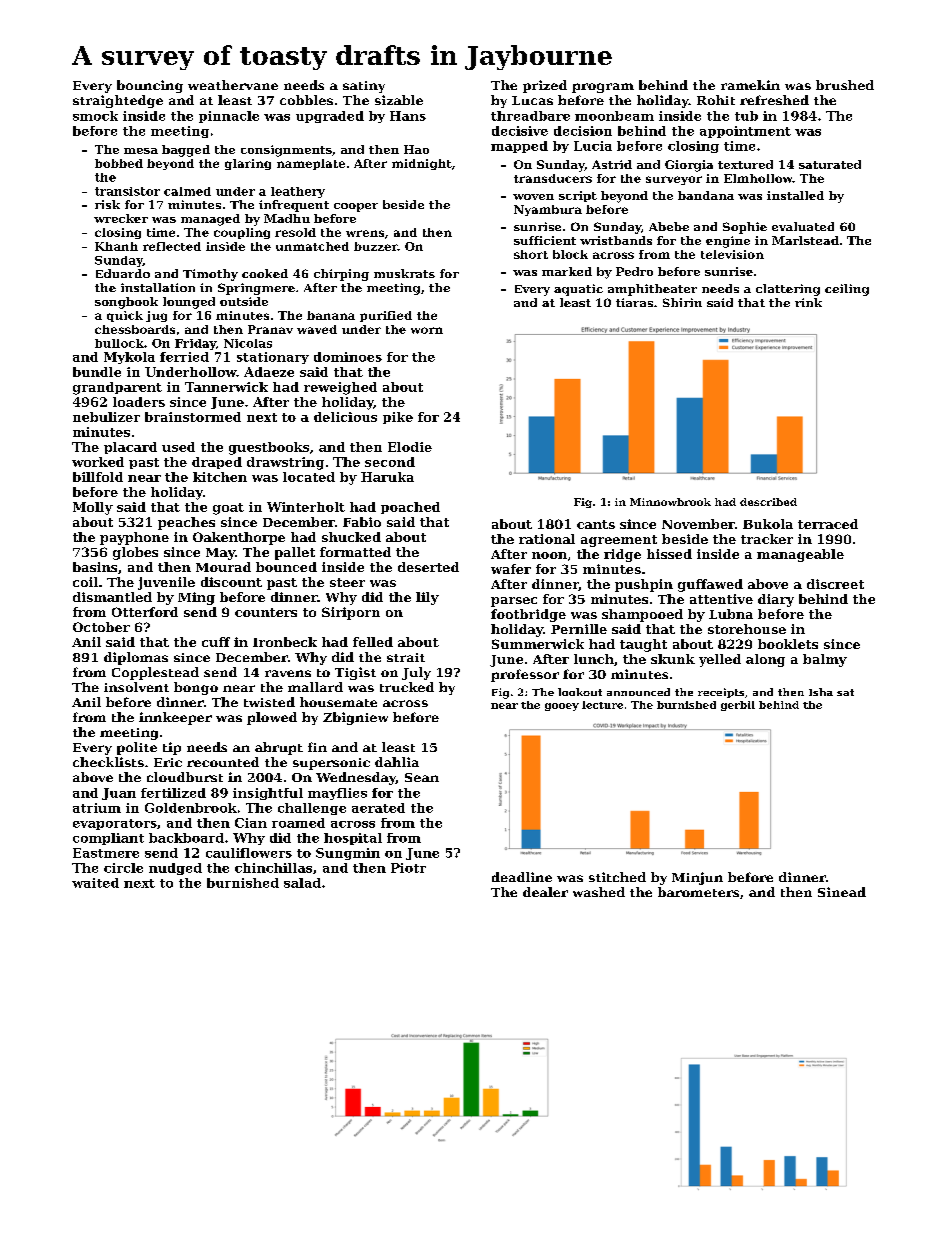 The width and height of the image is (952, 1233). I want to click on drawstring, so click(285, 463).
